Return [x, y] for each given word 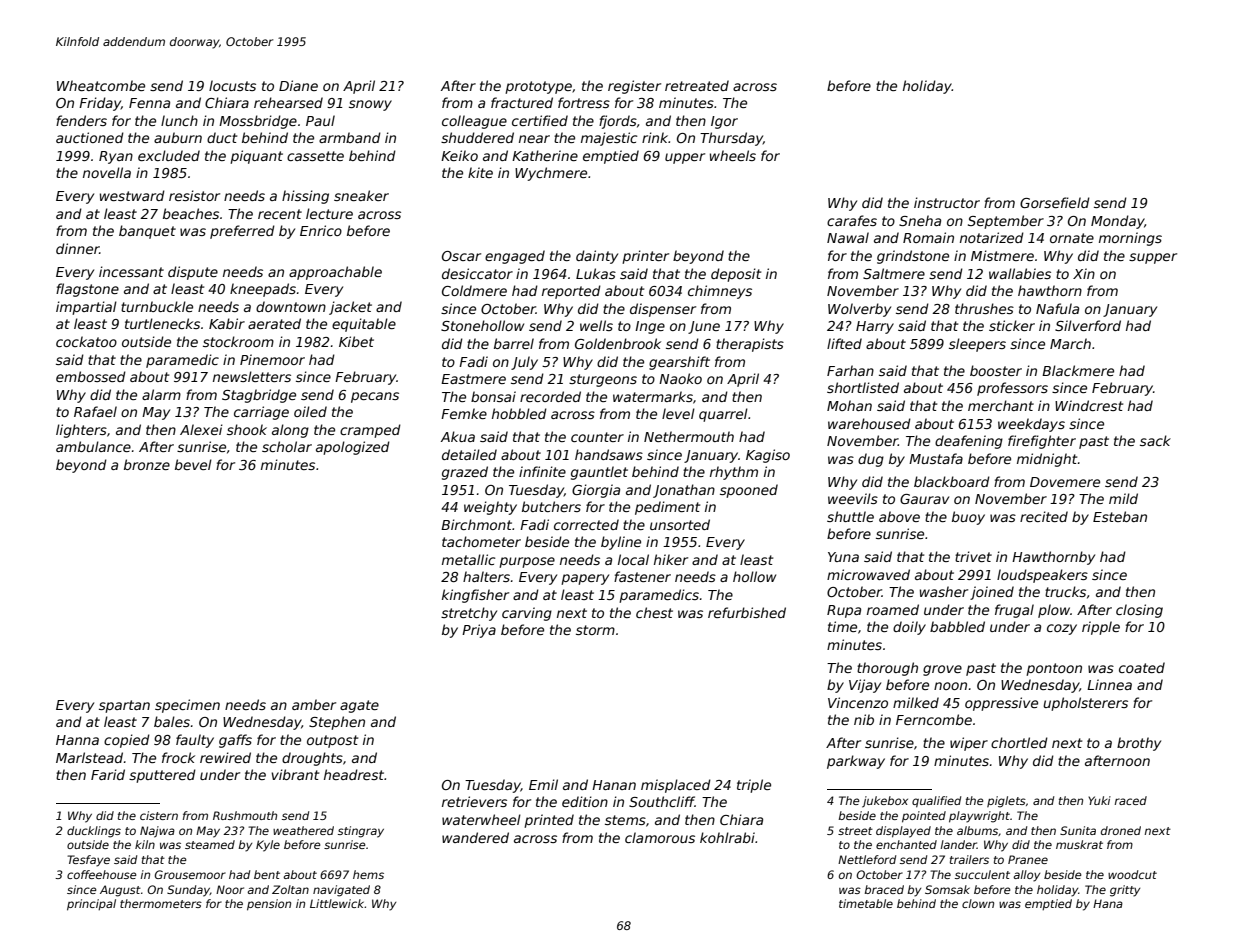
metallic [468, 559]
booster [996, 370]
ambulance [93, 446]
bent [267, 874]
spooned [749, 491]
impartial [86, 308]
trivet [973, 556]
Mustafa [936, 458]
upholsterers [1085, 704]
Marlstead [89, 757]
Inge [650, 327]
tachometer [481, 541]
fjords [618, 122]
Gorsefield [1055, 202]
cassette [315, 156]
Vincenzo [858, 702]
